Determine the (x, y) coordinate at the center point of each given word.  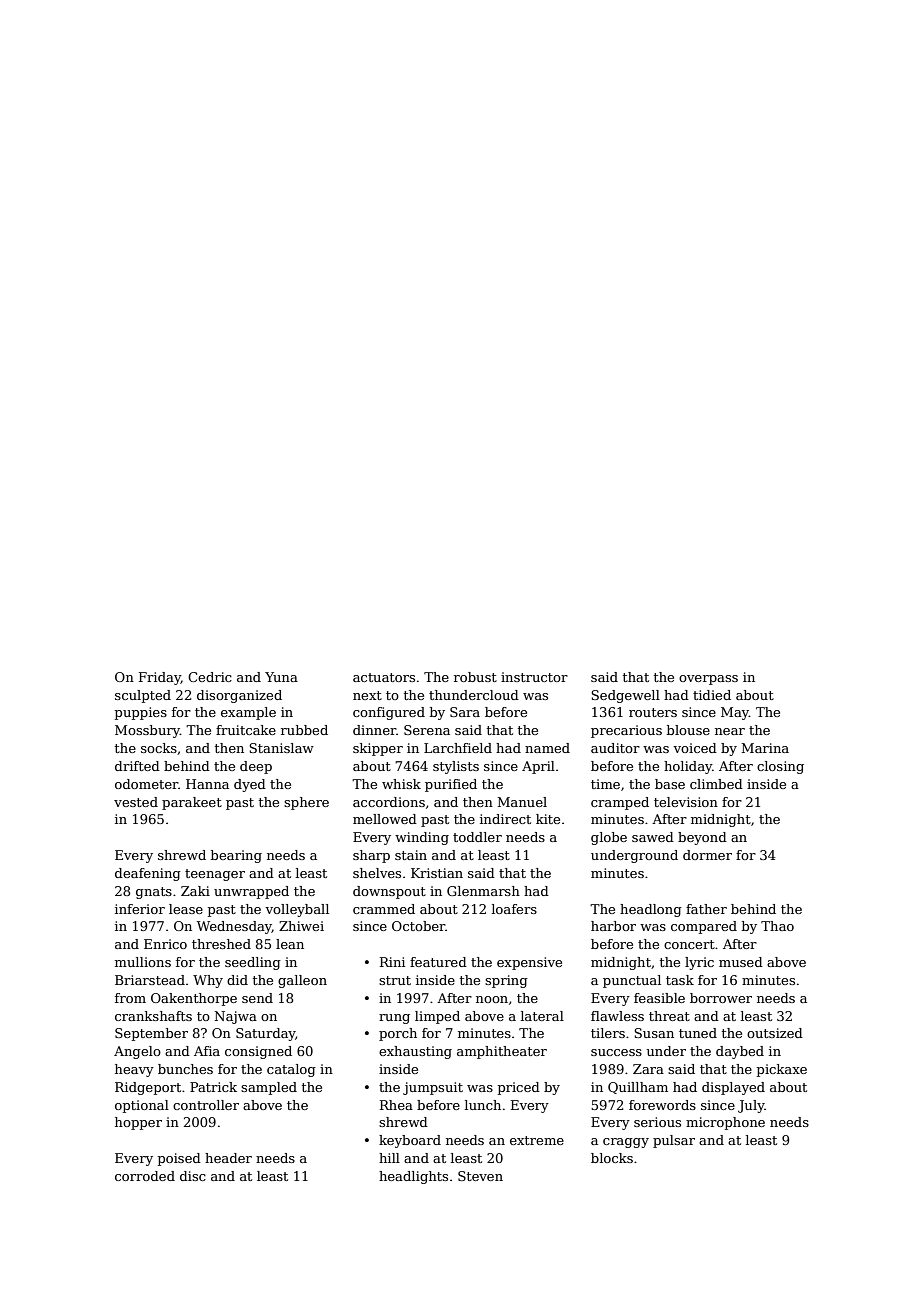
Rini (392, 962)
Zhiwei (301, 926)
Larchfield (458, 748)
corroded (145, 1176)
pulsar (674, 1141)
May (735, 713)
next (367, 695)
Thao (777, 926)
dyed (250, 785)
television (686, 802)
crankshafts (153, 1016)
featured (438, 962)
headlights (413, 1177)
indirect (505, 819)
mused (741, 962)
